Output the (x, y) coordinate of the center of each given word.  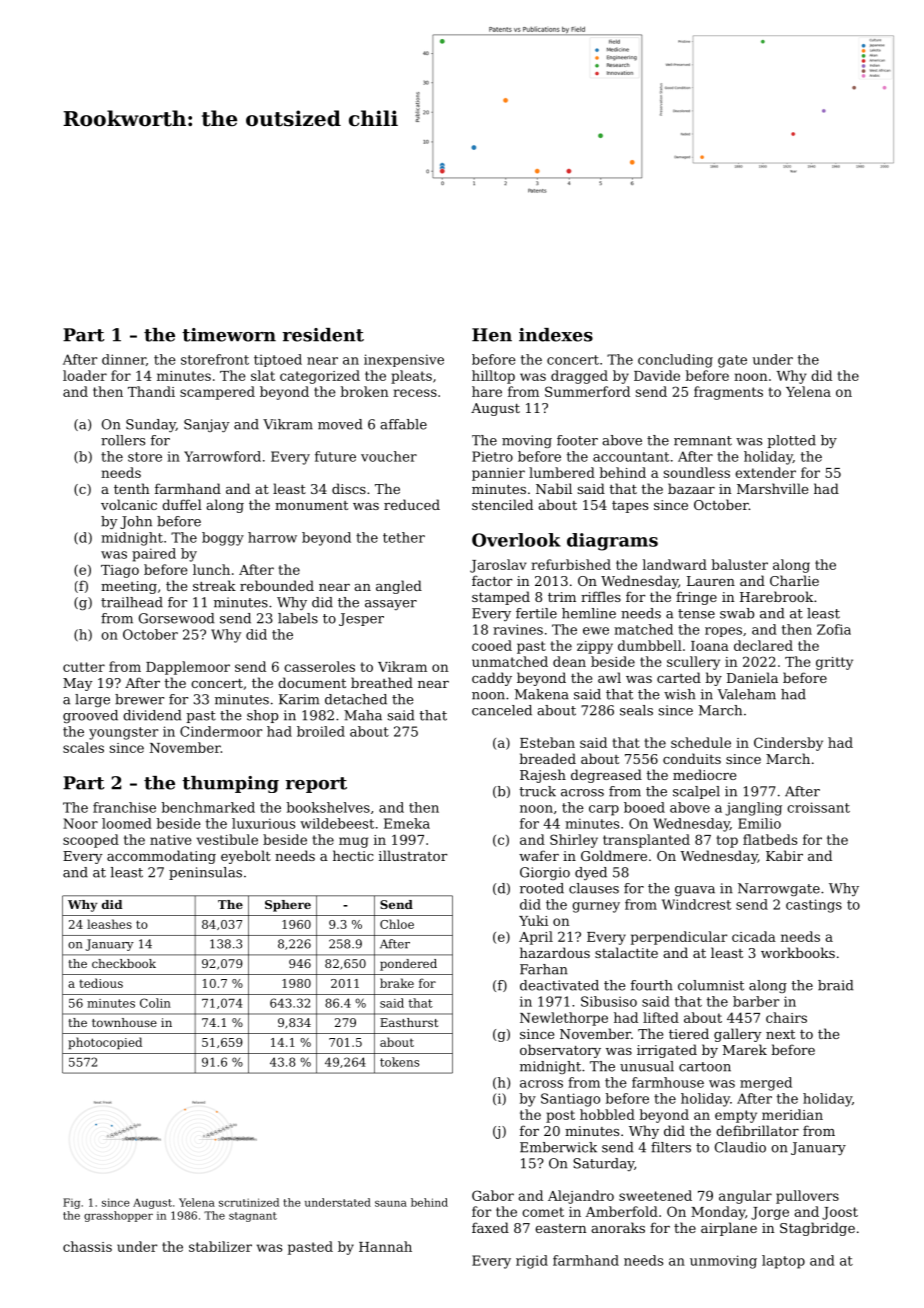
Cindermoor (221, 731)
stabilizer (220, 1246)
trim (562, 597)
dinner (124, 359)
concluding (675, 361)
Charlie (794, 580)
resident (323, 335)
